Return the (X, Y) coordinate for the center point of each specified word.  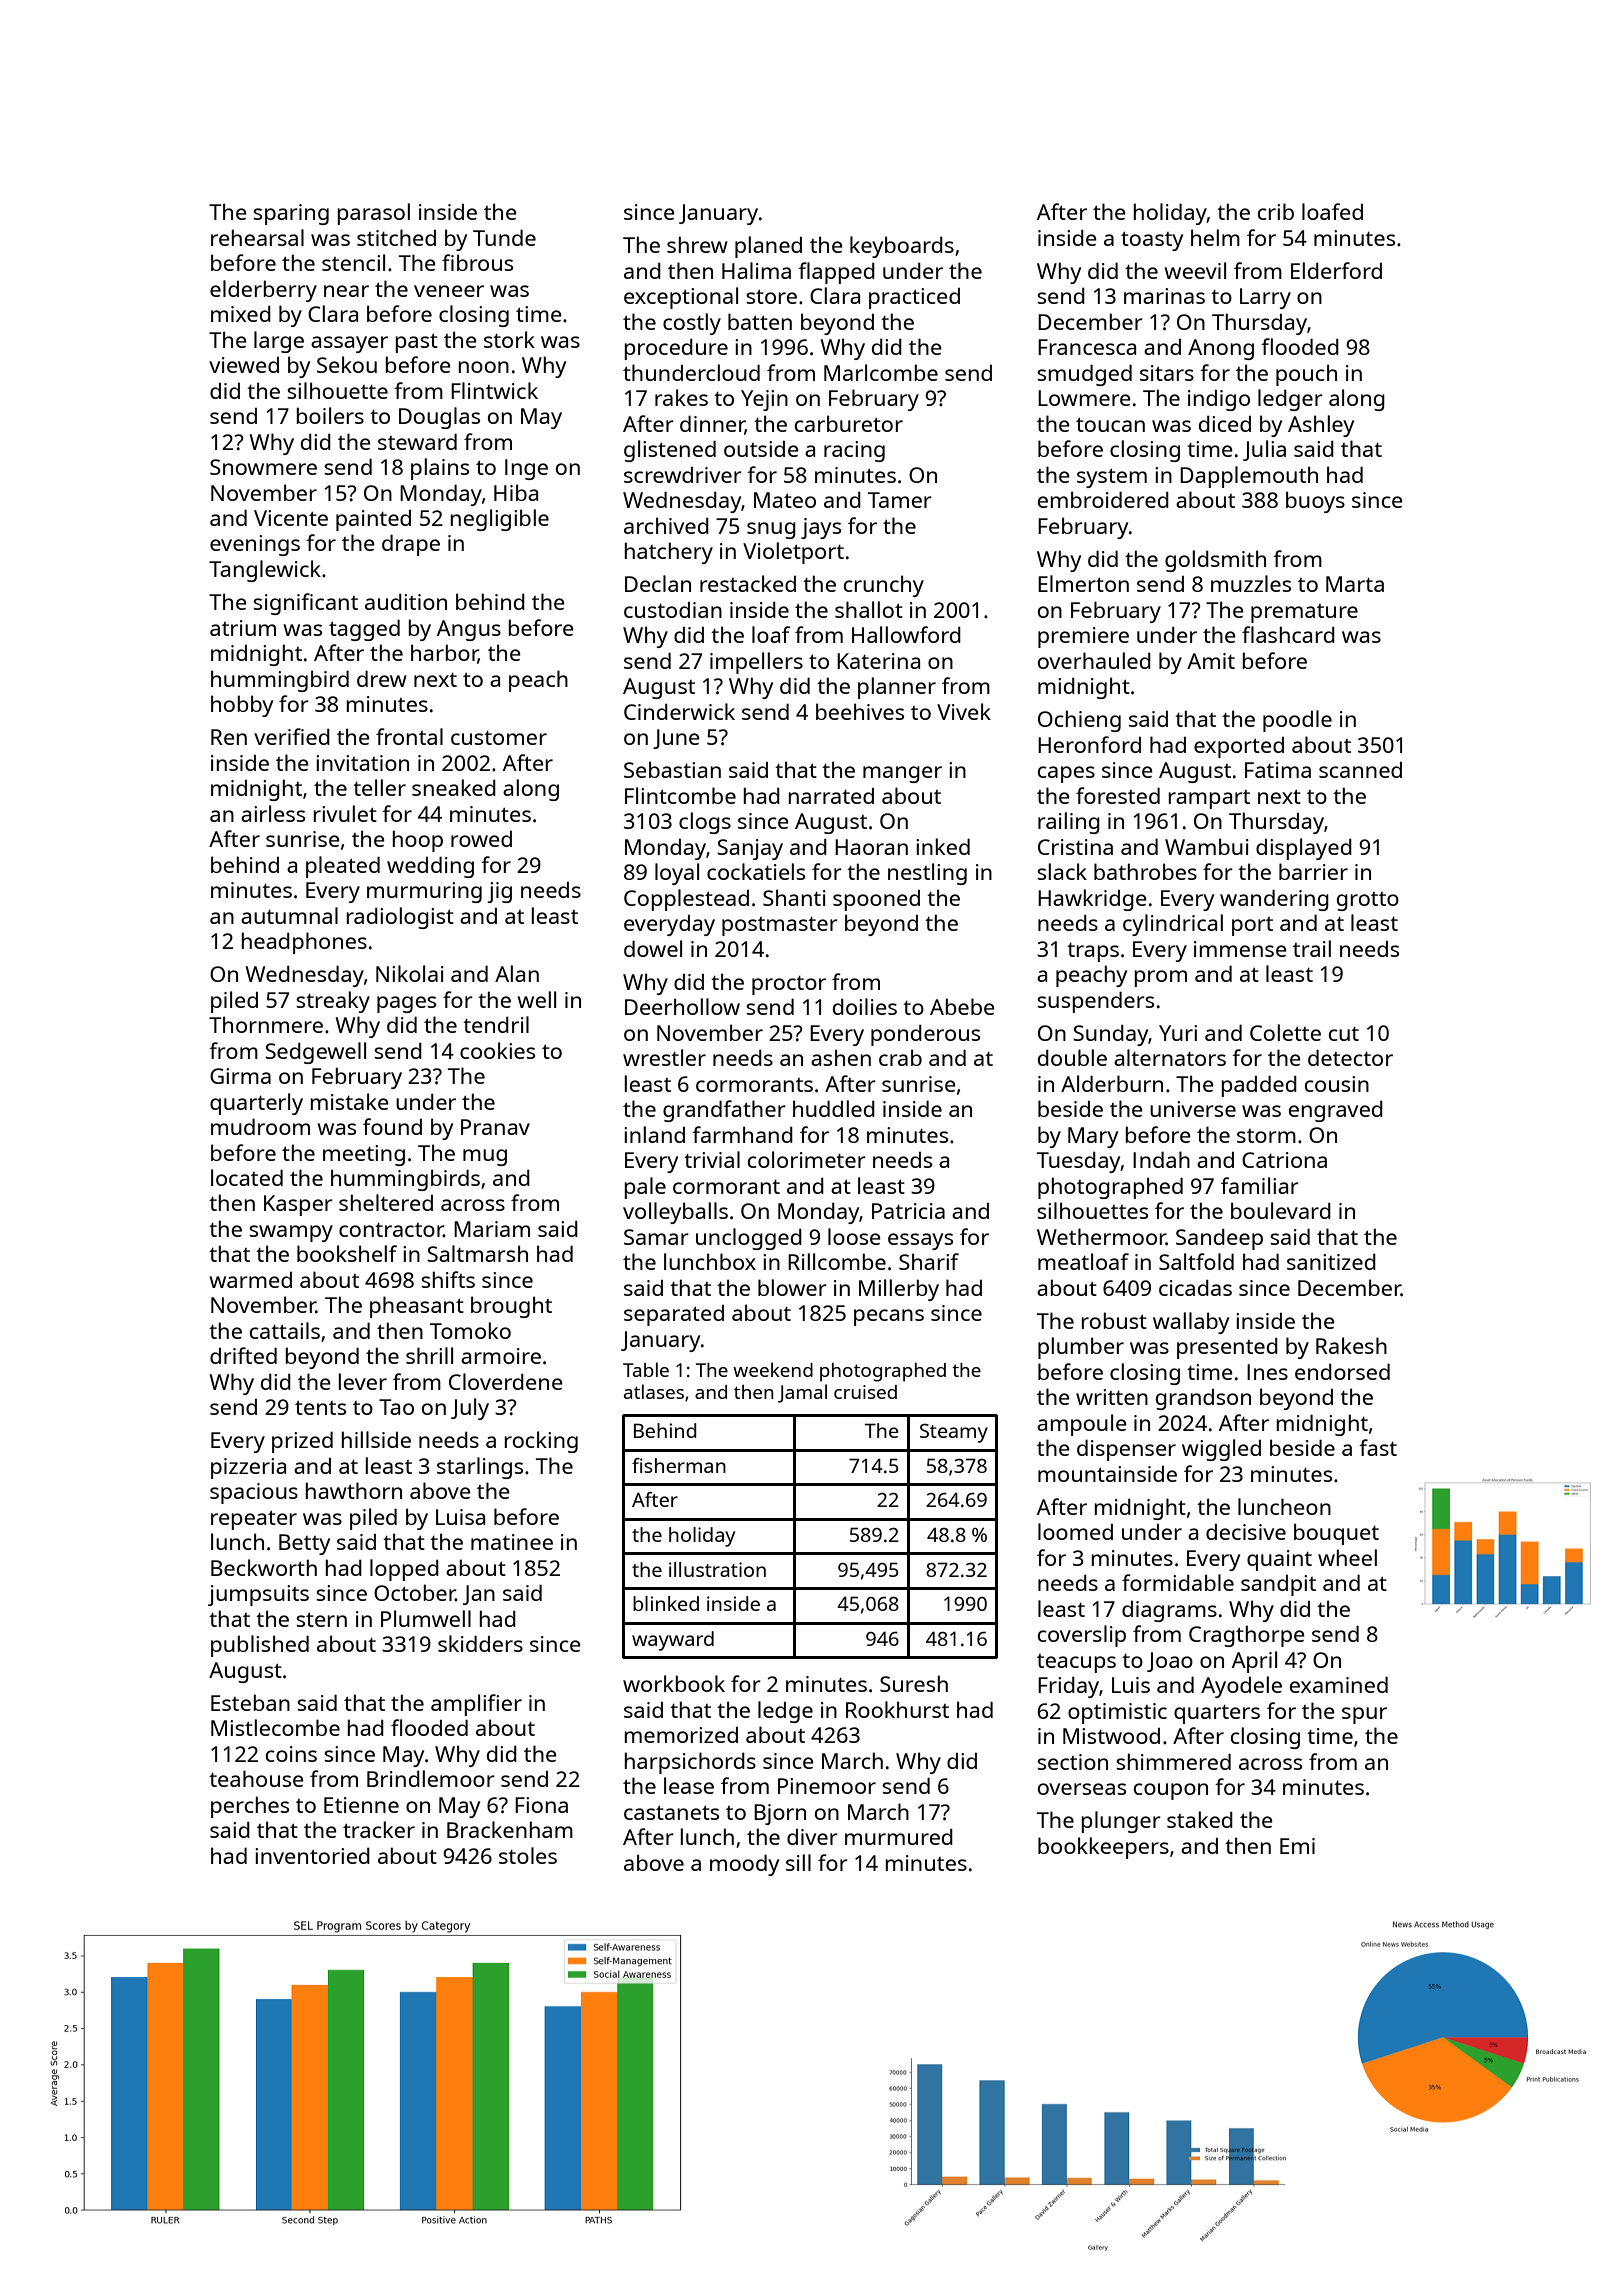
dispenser (1126, 1450)
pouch (1306, 375)
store (771, 297)
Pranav (495, 1127)
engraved (1336, 1111)
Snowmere (263, 467)
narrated (831, 796)
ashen (841, 1057)
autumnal (289, 915)
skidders (480, 1643)
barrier (1313, 871)
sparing (291, 214)
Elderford (1336, 270)
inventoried (312, 1855)
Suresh (914, 1683)
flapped (836, 273)
